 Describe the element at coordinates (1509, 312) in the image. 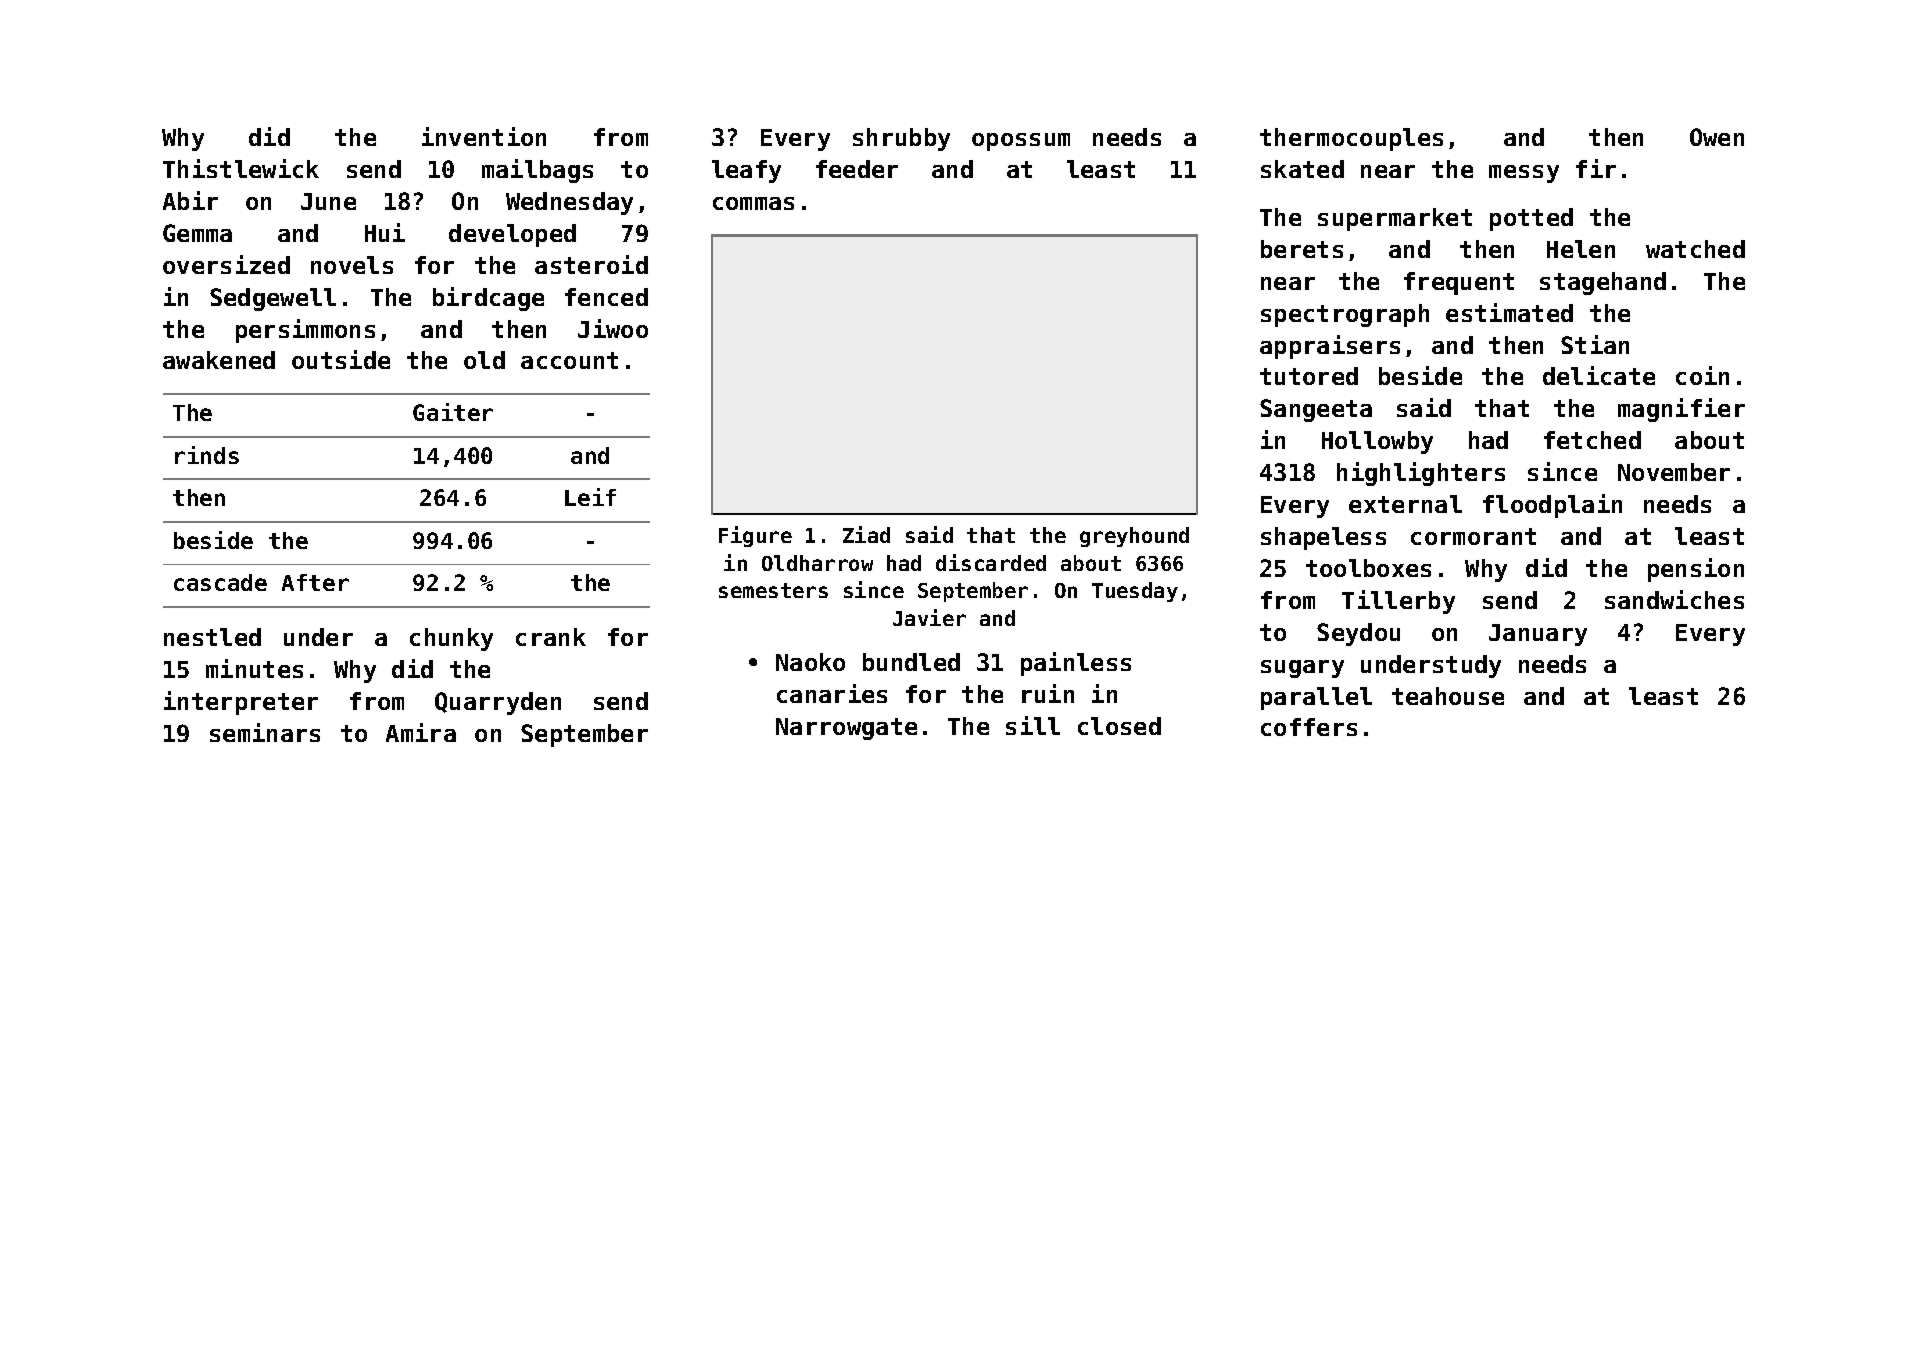

I see `estimated` at that location.
